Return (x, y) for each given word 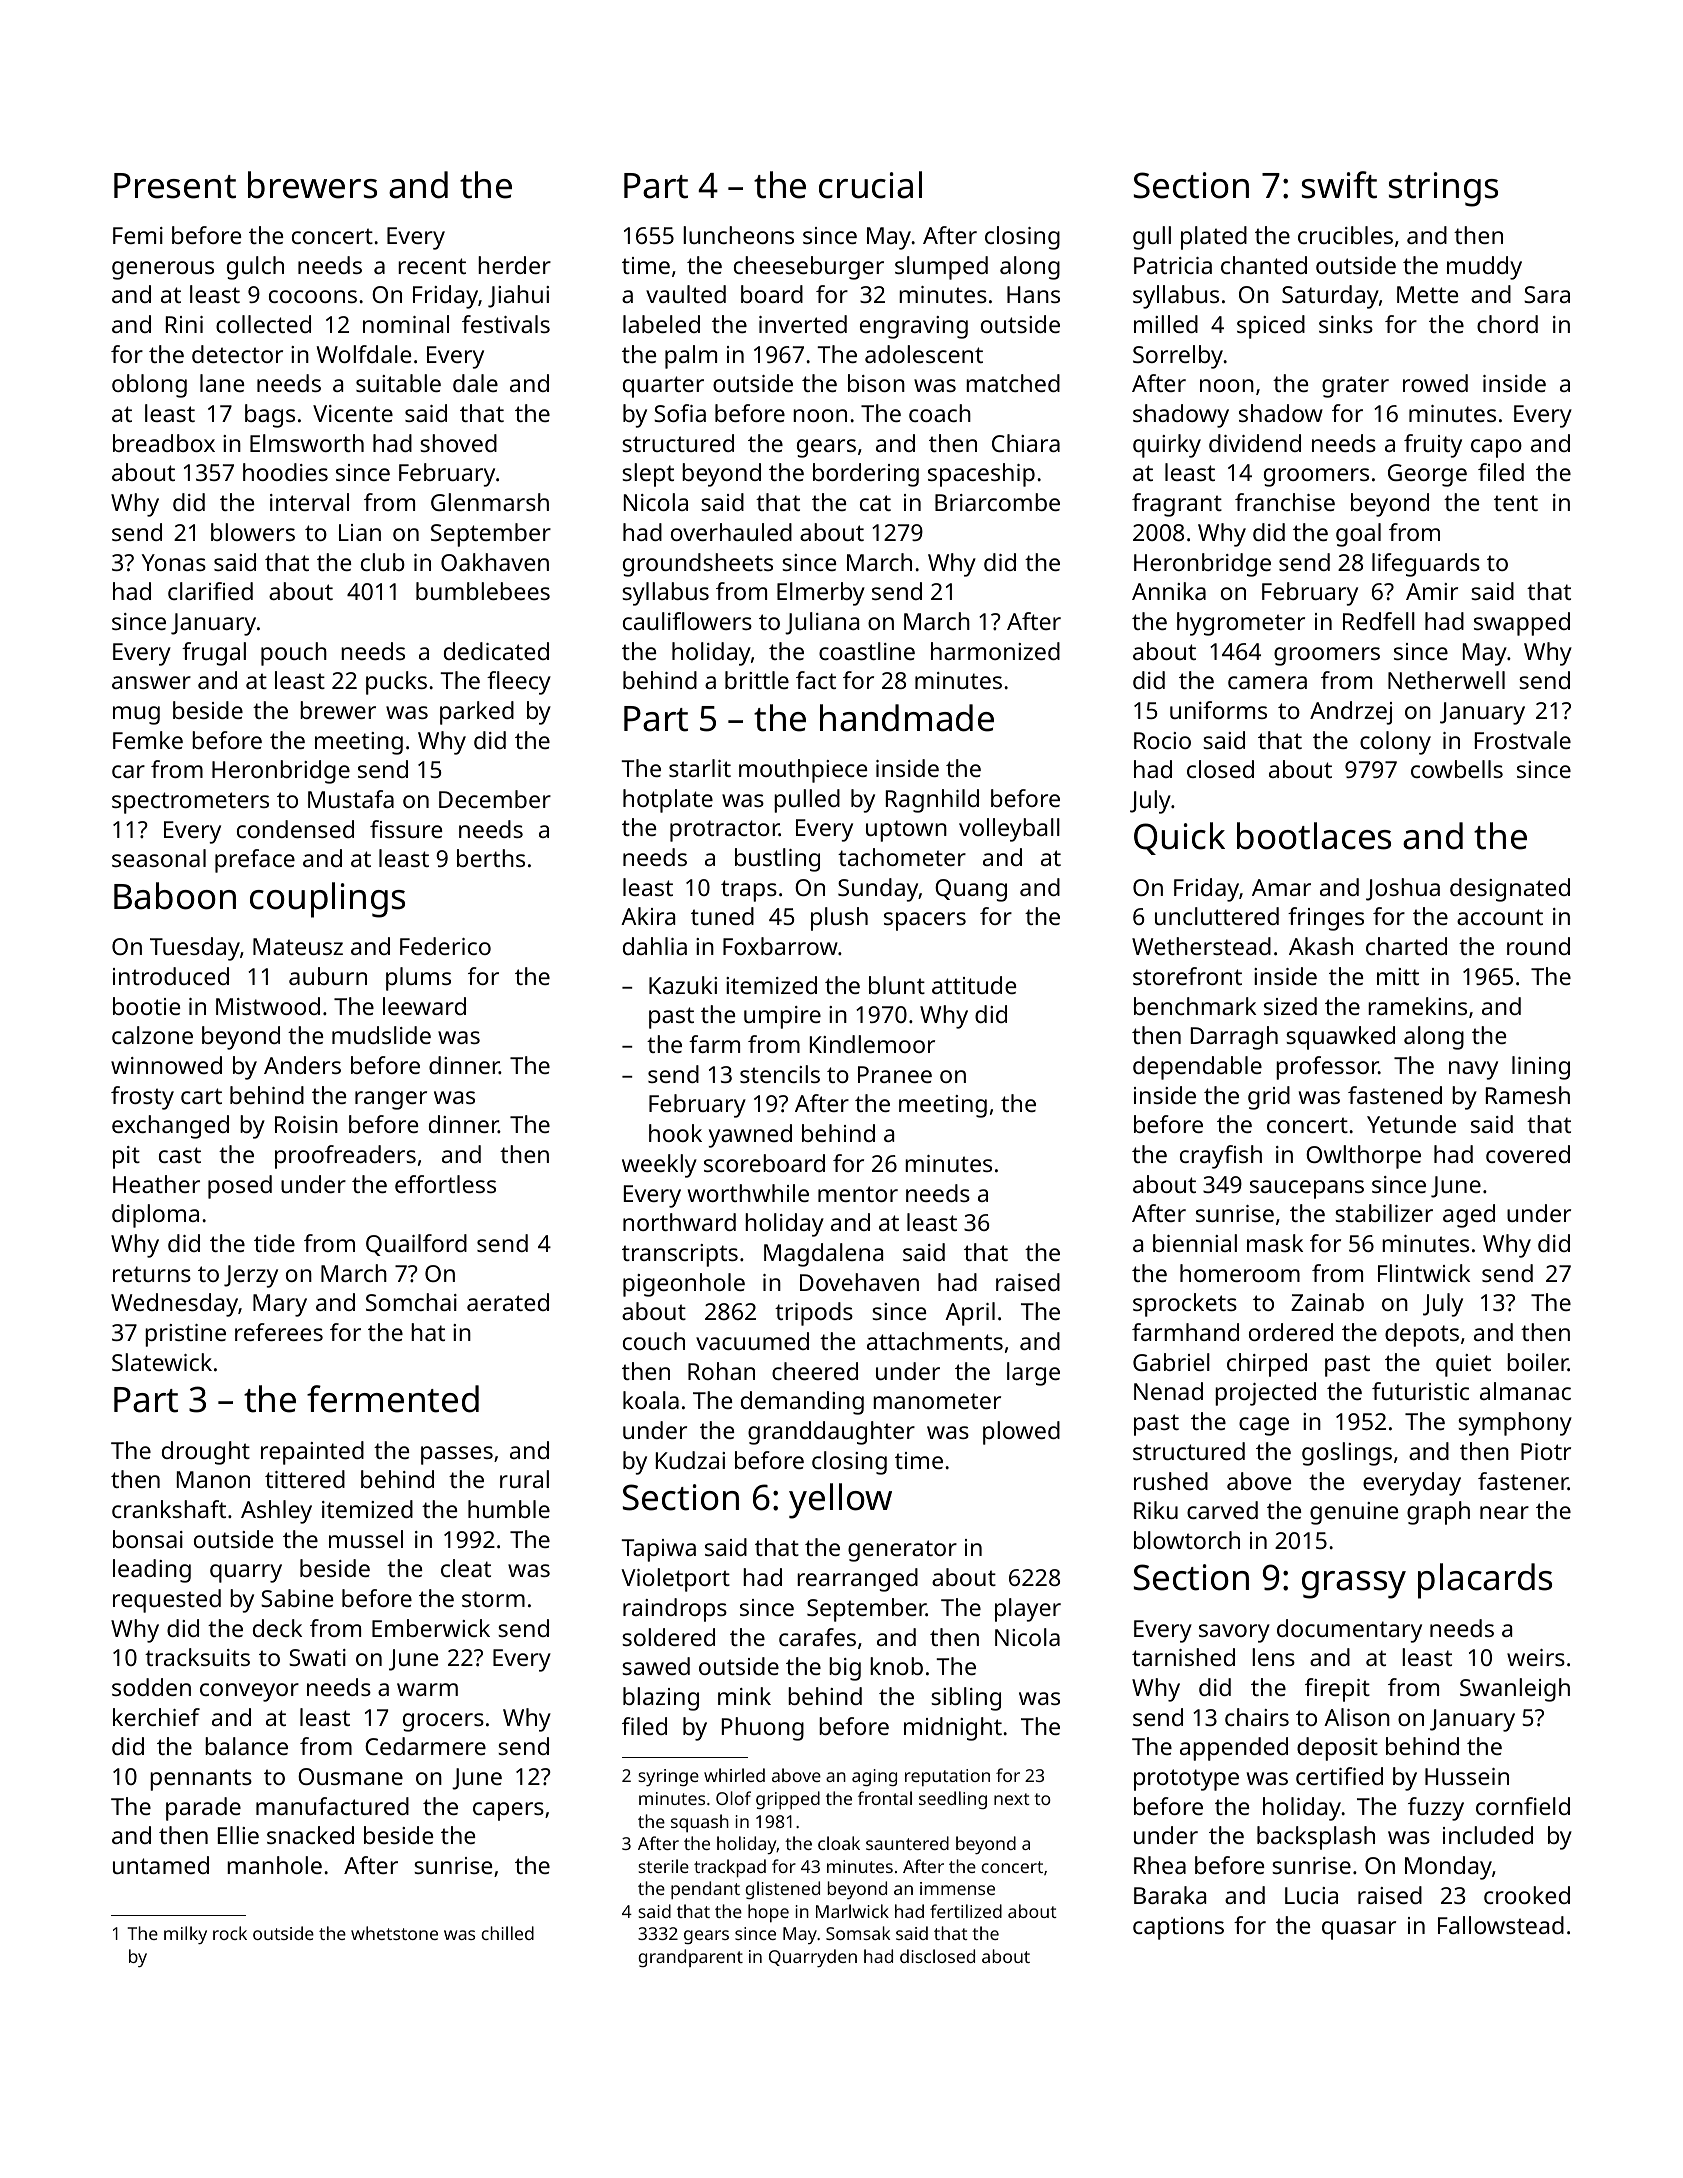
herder (514, 265)
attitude (974, 985)
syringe (668, 1777)
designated (1510, 890)
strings (1443, 189)
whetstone (394, 1933)
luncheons (738, 235)
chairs (1257, 1717)
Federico (445, 946)
